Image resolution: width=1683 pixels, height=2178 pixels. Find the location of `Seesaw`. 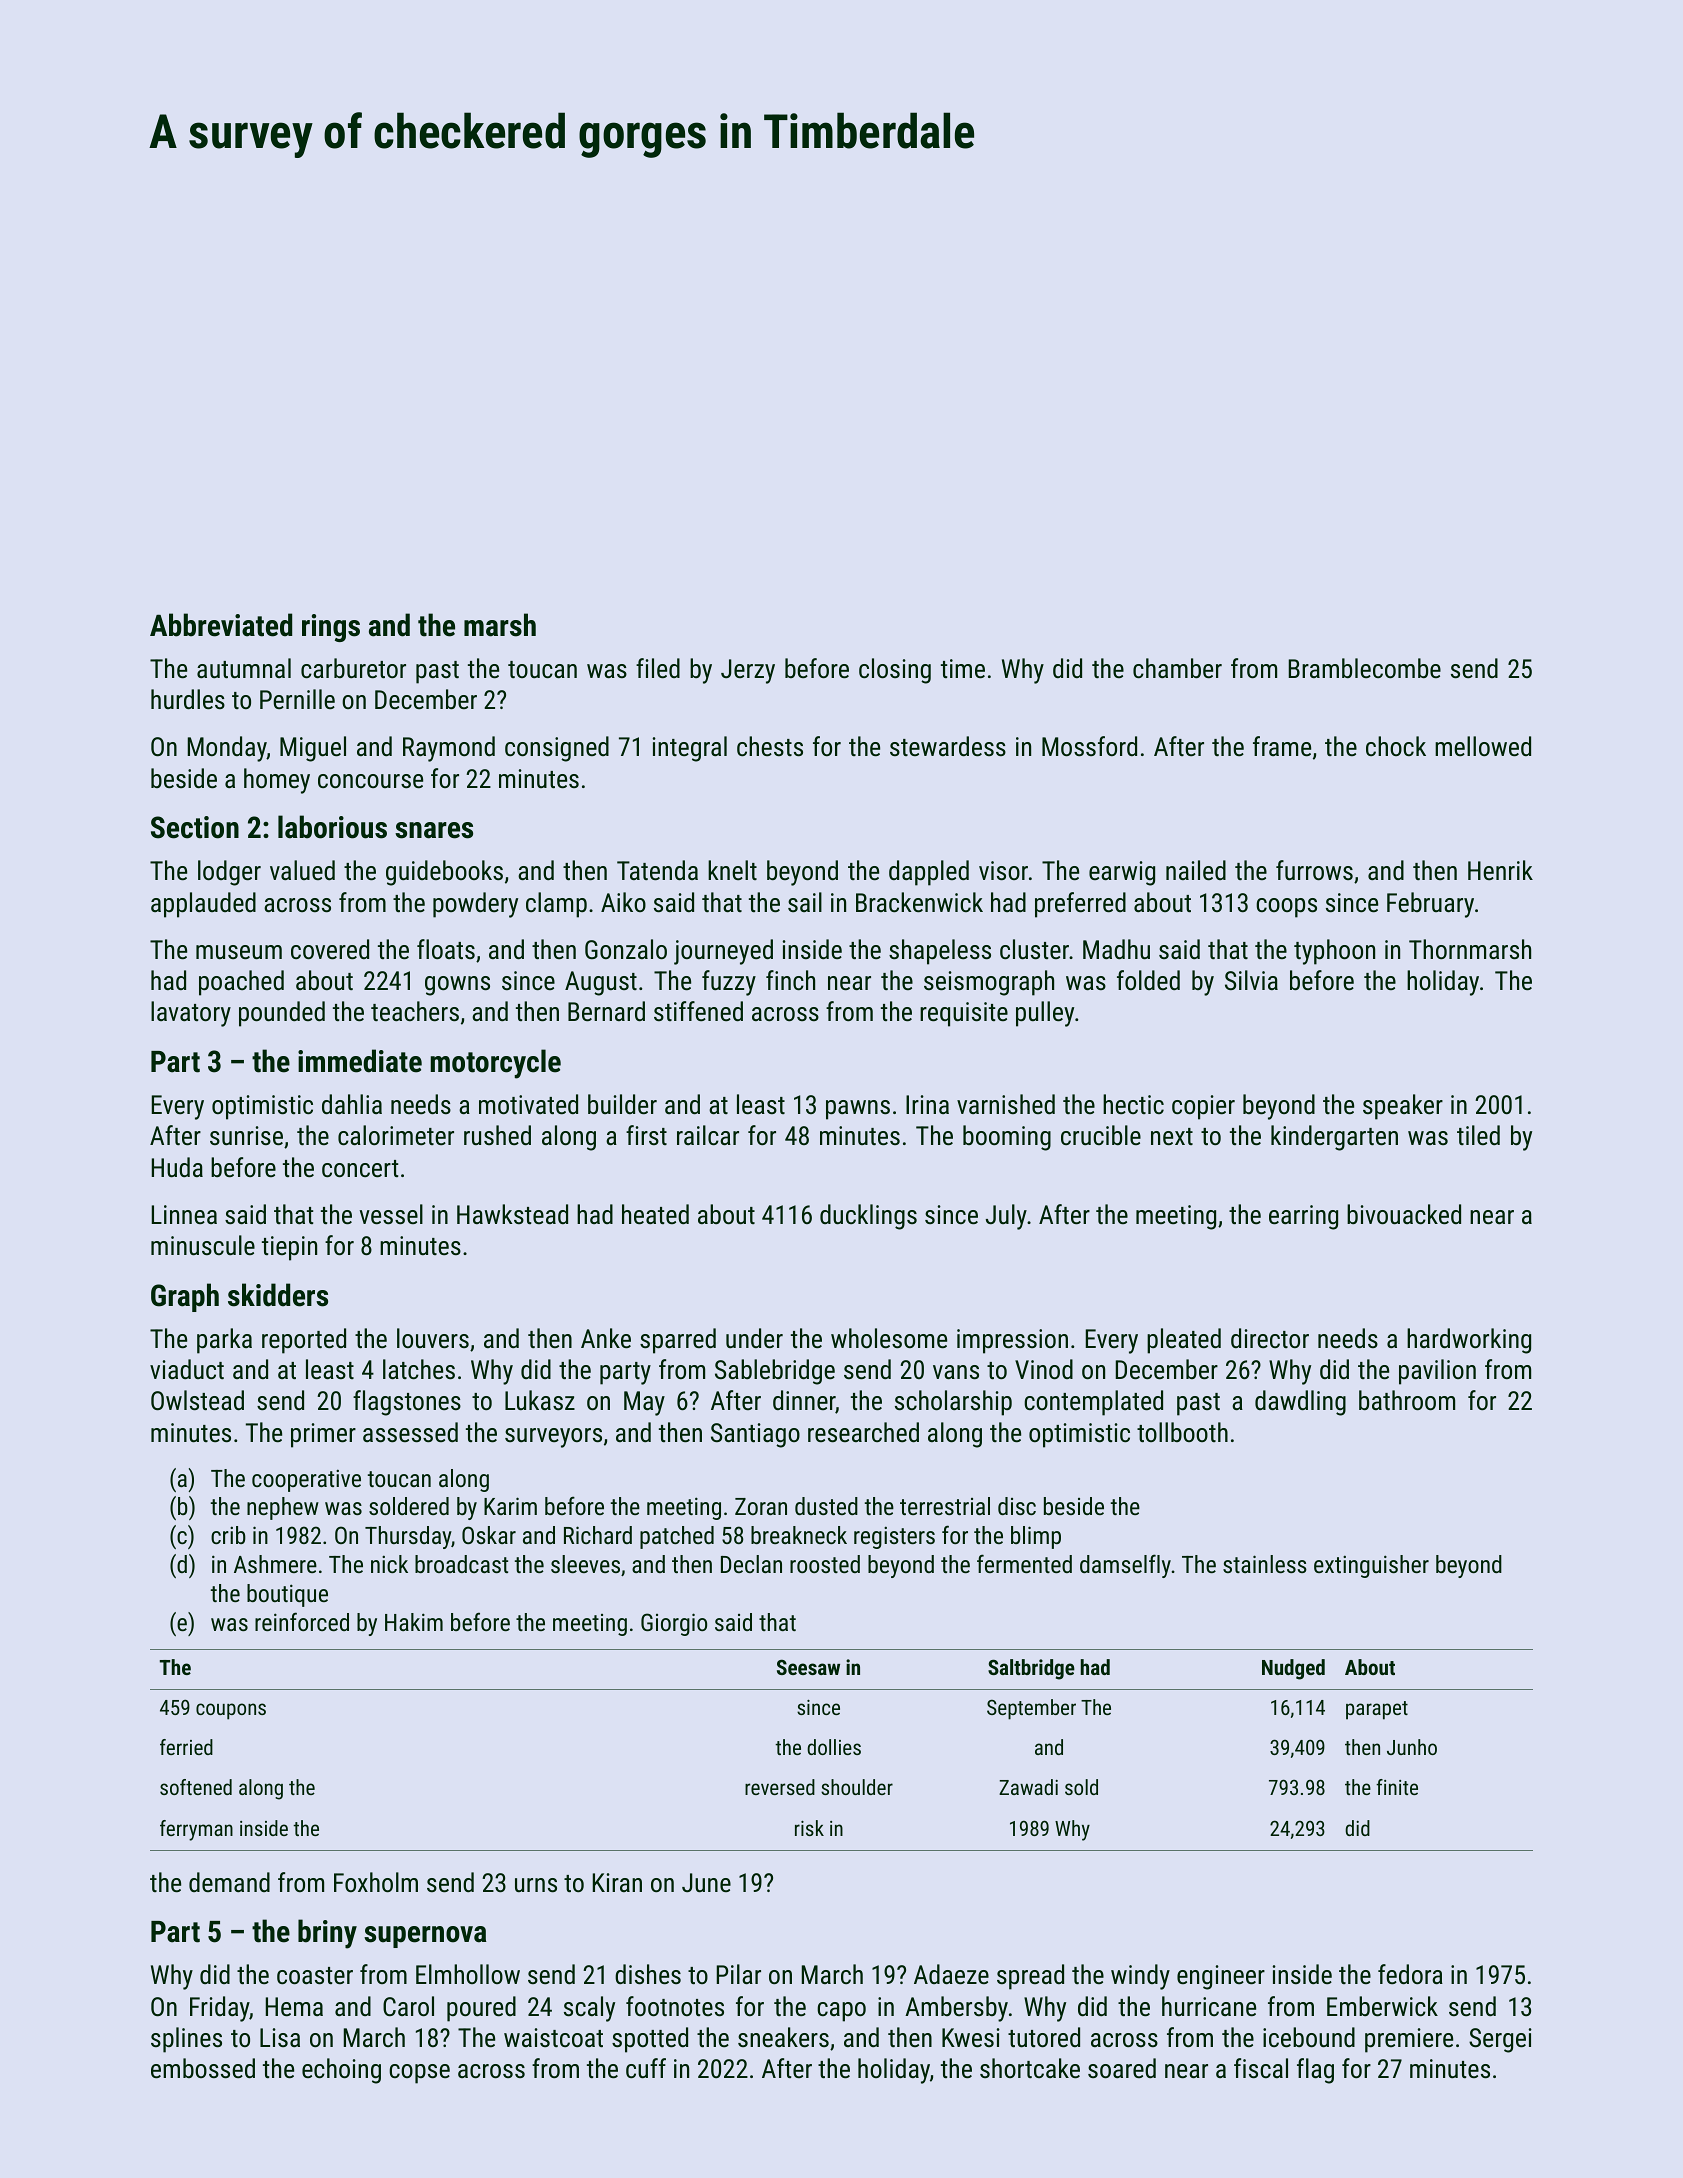

Seesaw is located at coordinates (808, 1667).
